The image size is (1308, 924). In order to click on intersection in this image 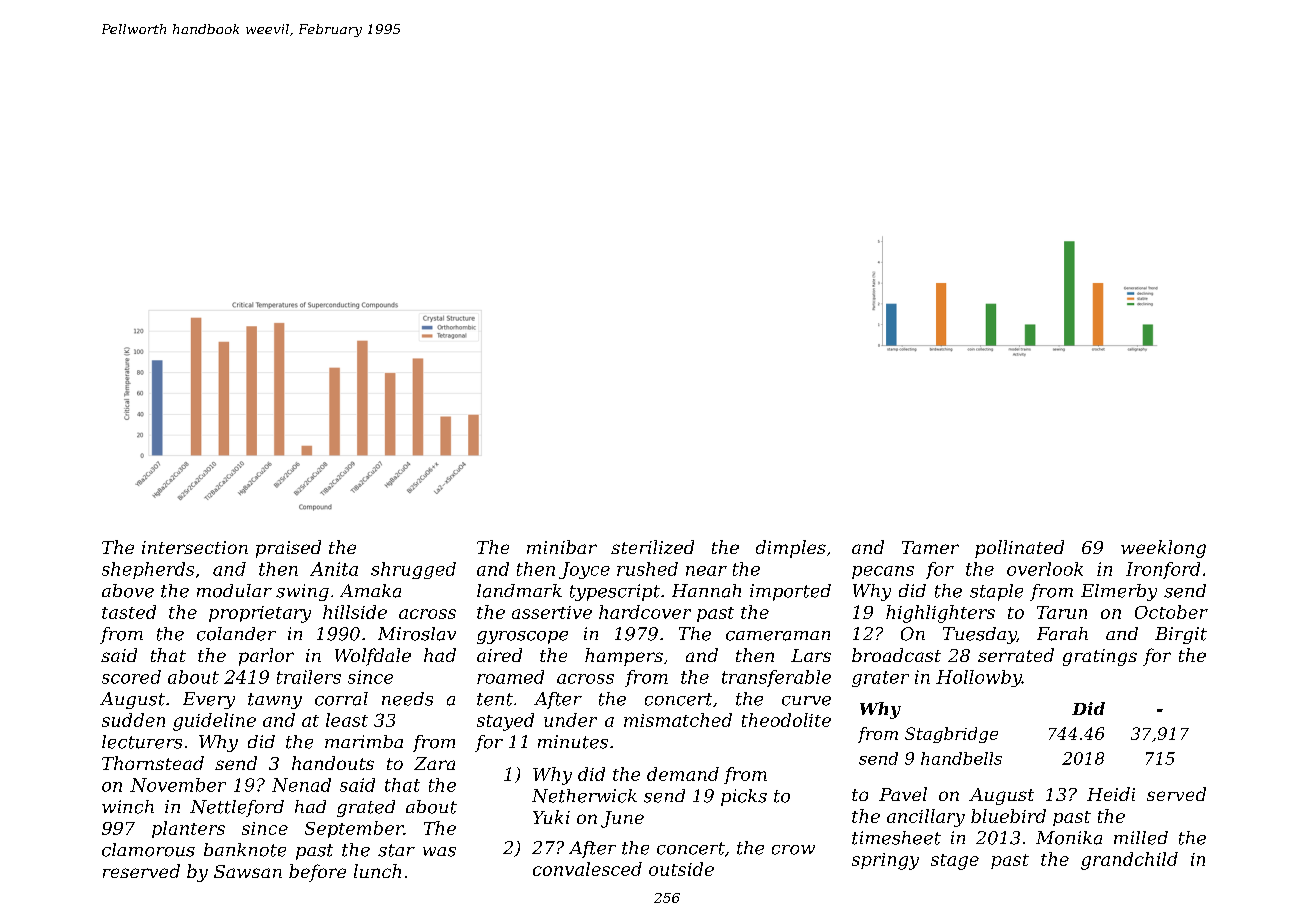, I will do `click(195, 547)`.
